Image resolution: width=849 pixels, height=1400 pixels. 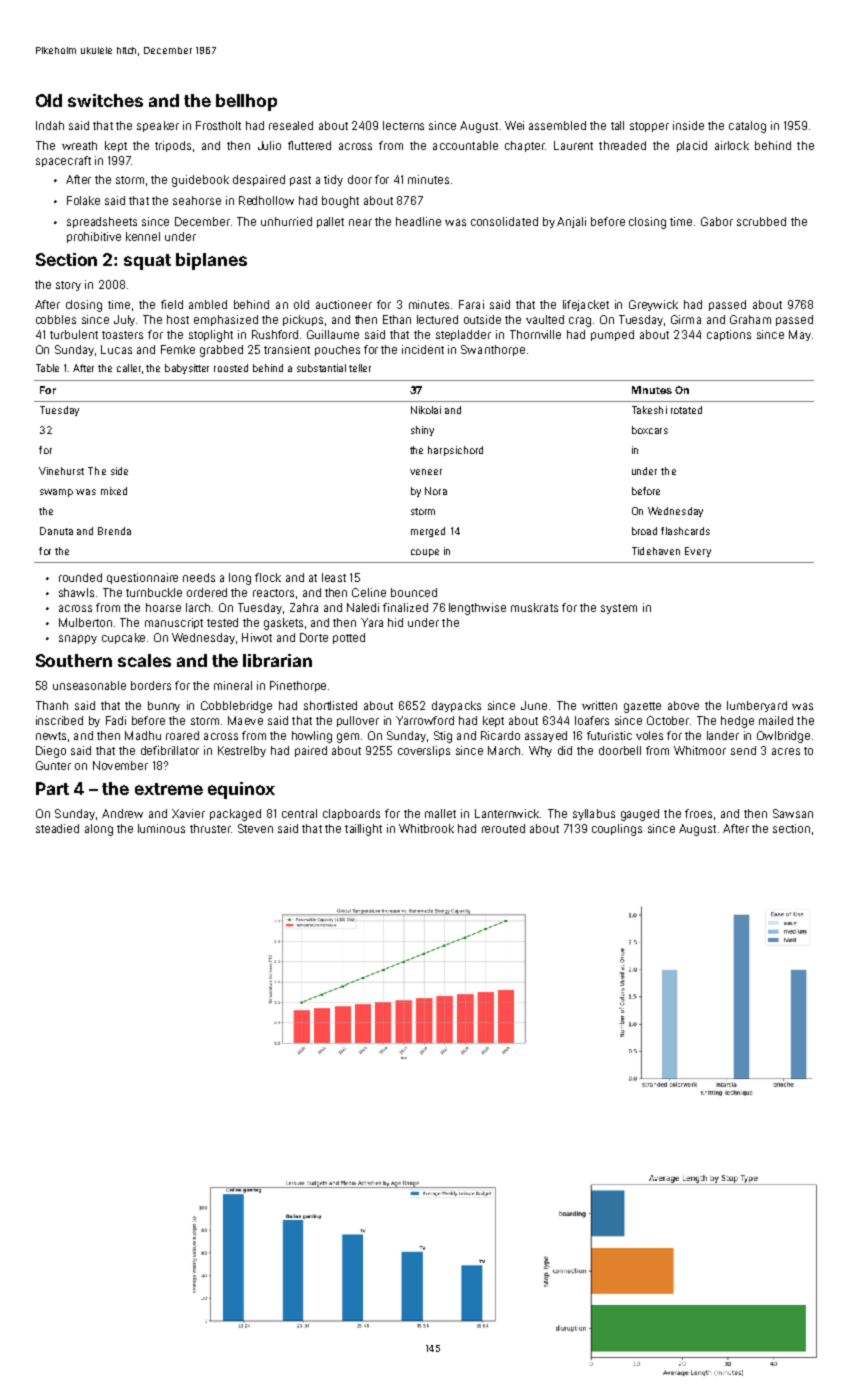 What do you see at coordinates (436, 491) in the screenshot?
I see `Nora` at bounding box center [436, 491].
